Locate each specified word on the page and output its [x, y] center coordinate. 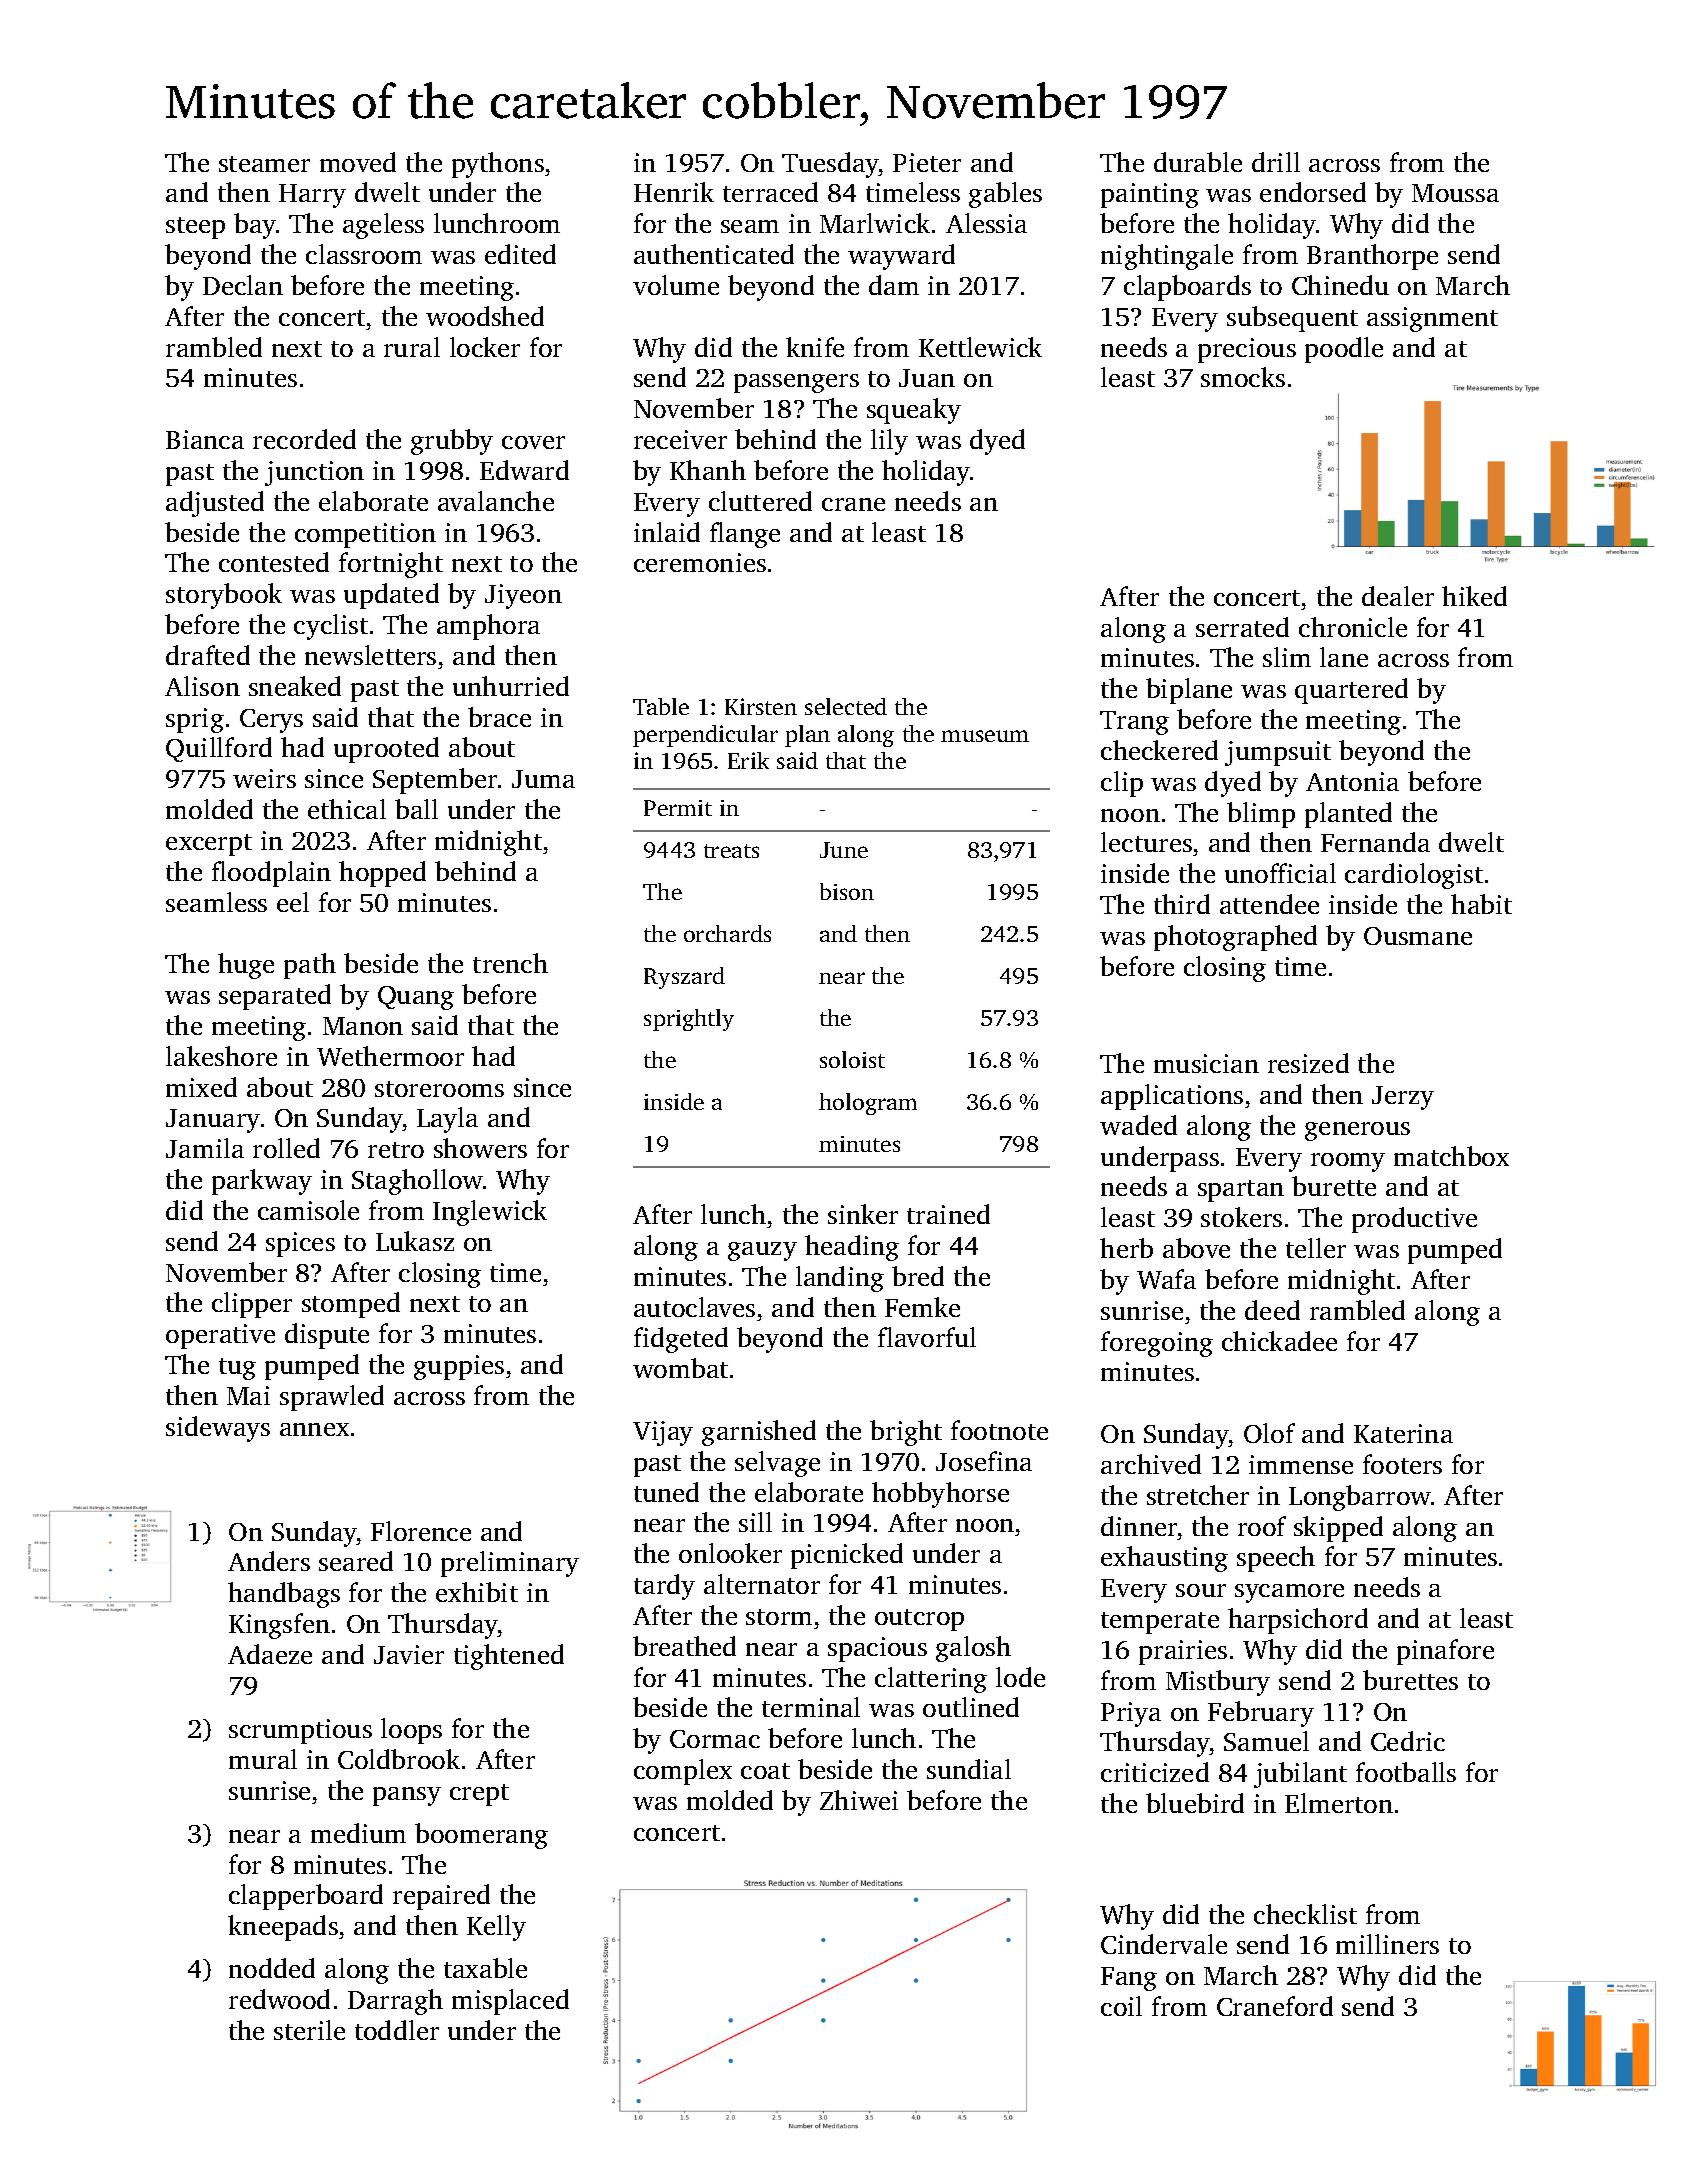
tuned [666, 1492]
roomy [1348, 1162]
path [310, 966]
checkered [1159, 750]
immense [1301, 1464]
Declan [243, 285]
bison [847, 891]
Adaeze [270, 1654]
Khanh [708, 470]
